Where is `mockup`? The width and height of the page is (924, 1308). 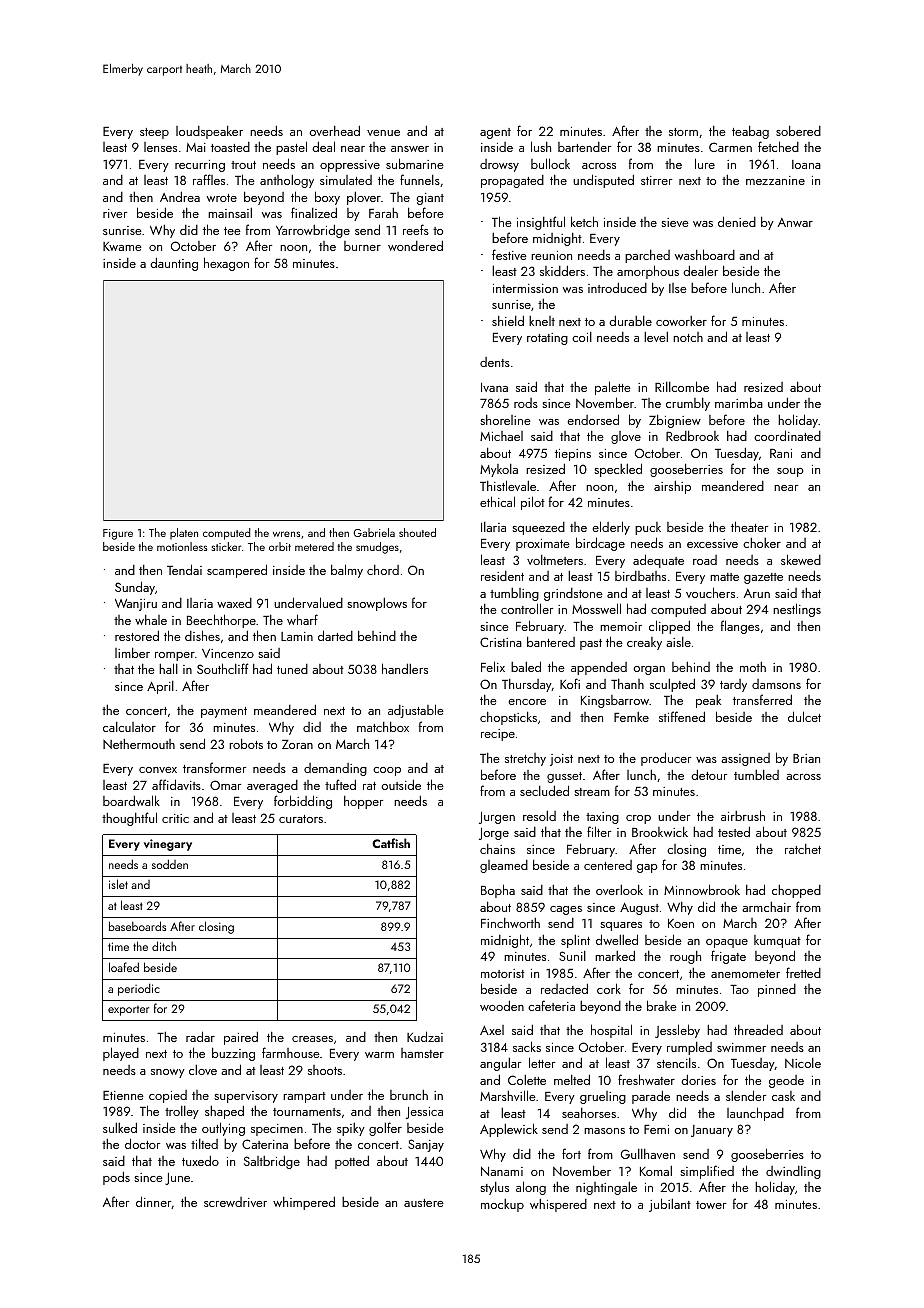 mockup is located at coordinates (502, 1205).
